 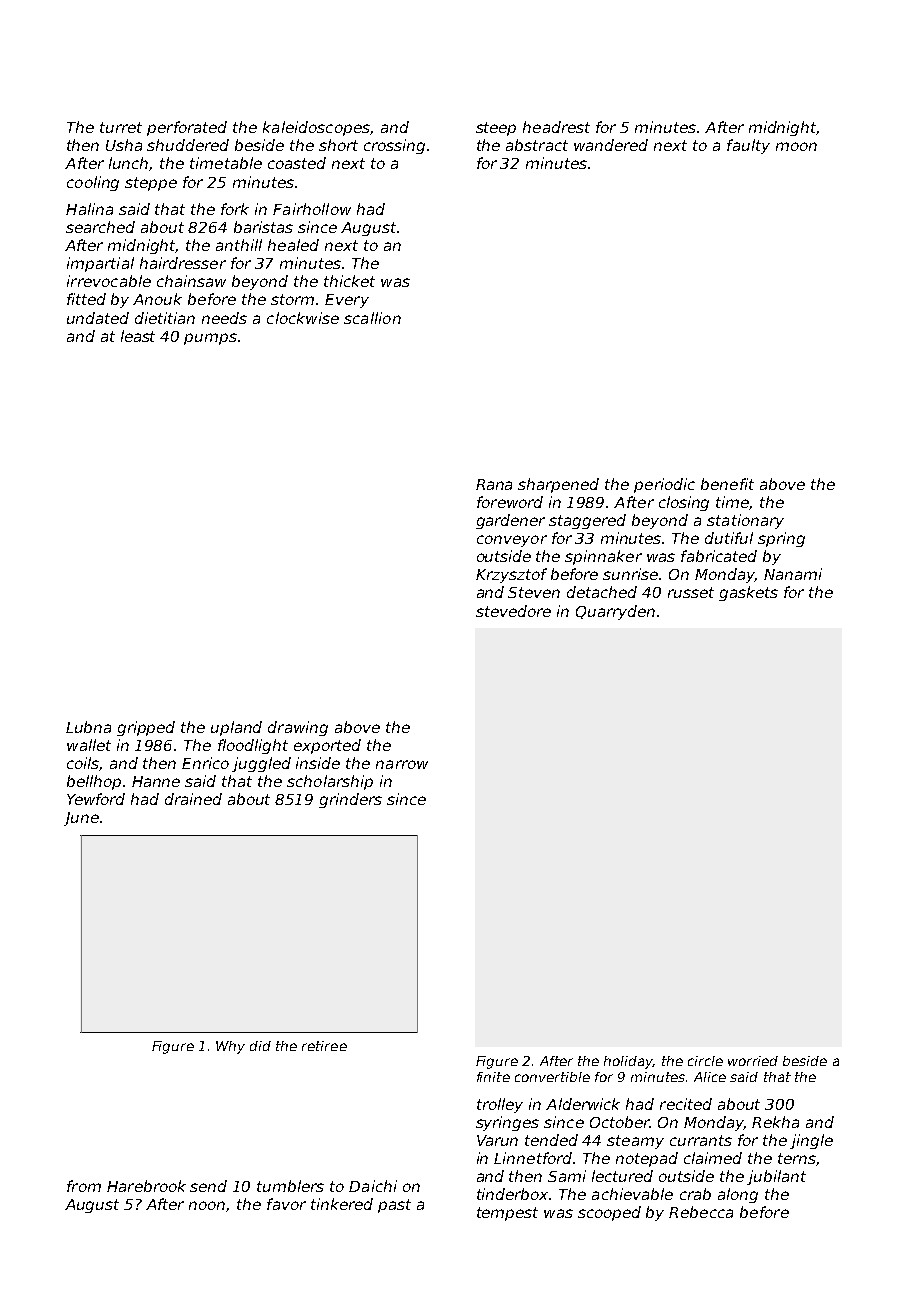 What do you see at coordinates (748, 146) in the image?
I see `faulty` at bounding box center [748, 146].
